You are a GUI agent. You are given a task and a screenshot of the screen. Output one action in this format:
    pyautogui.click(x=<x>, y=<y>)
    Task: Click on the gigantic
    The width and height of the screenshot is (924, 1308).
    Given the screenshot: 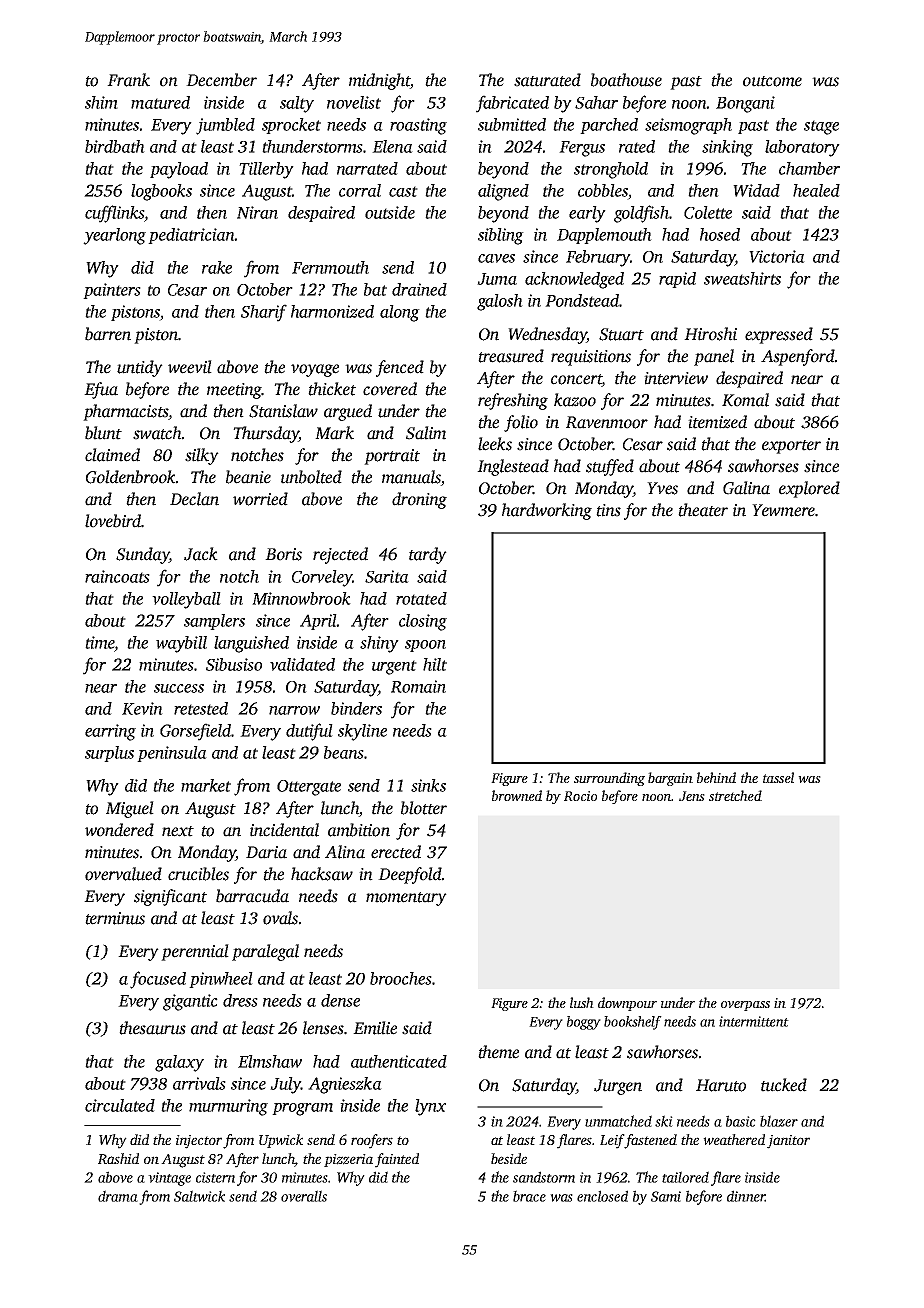 What is the action you would take?
    pyautogui.click(x=190, y=1002)
